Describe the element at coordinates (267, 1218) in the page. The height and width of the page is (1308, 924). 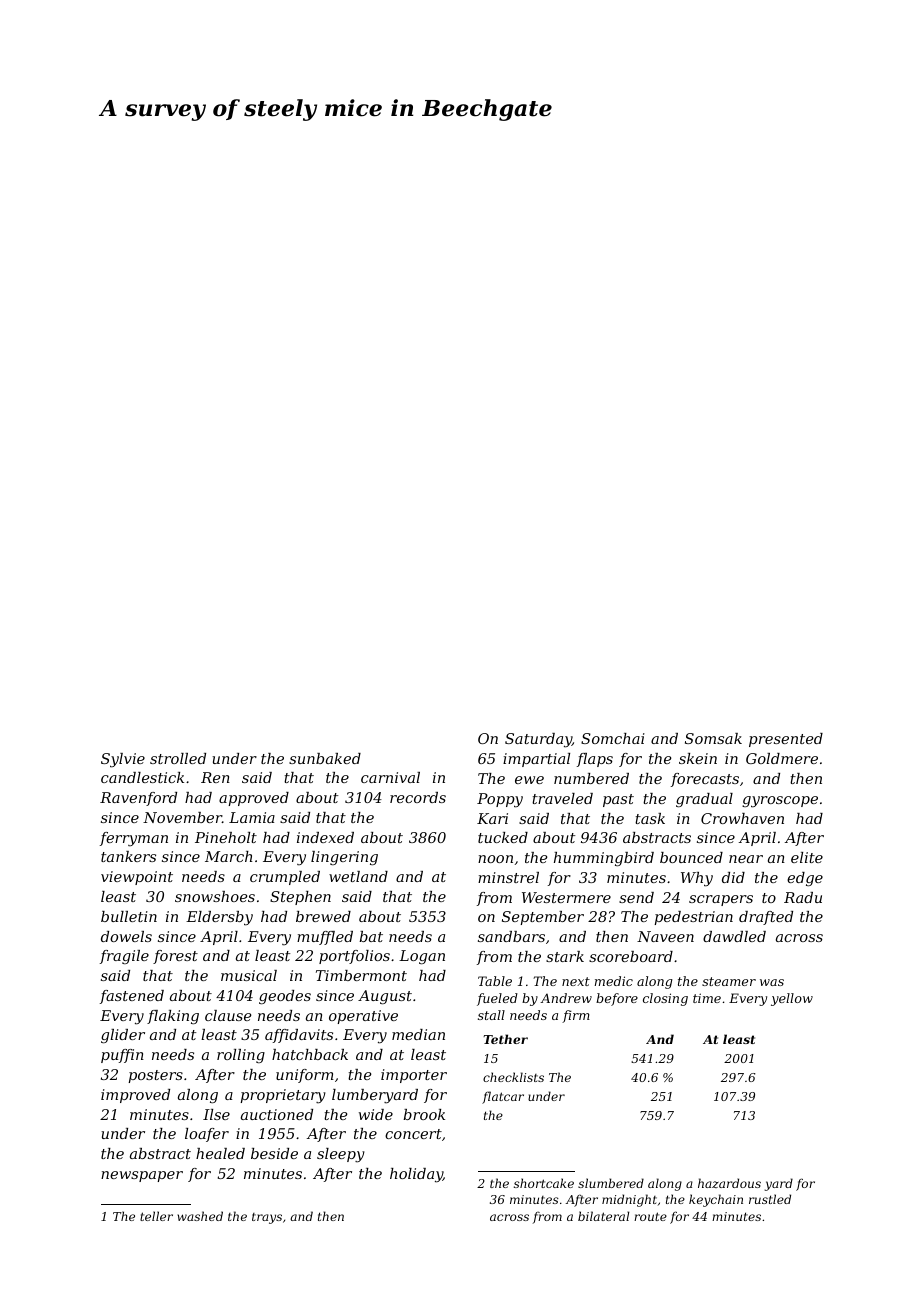
I see `trays` at that location.
